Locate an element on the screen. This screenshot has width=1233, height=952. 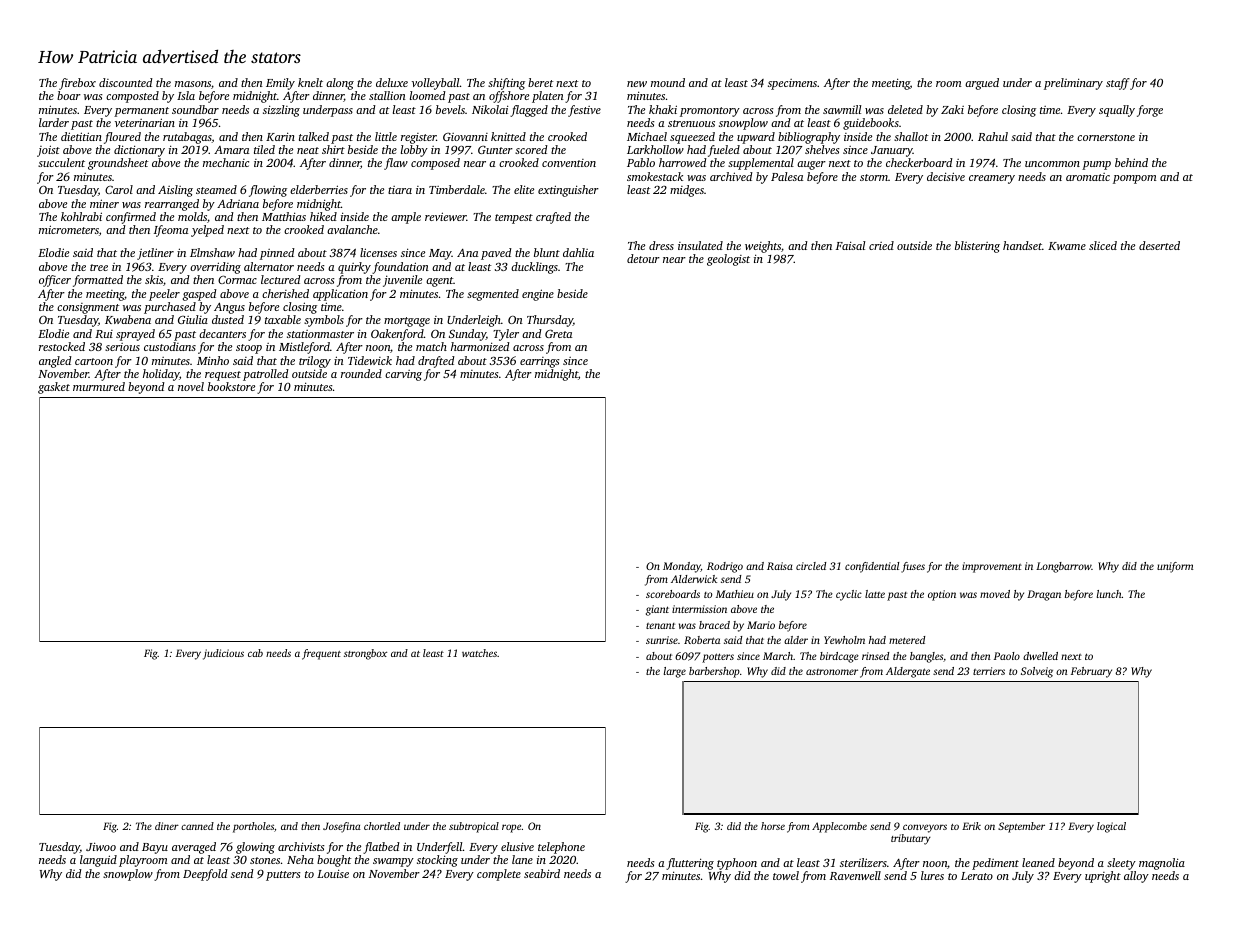
preliminary is located at coordinates (1073, 84).
